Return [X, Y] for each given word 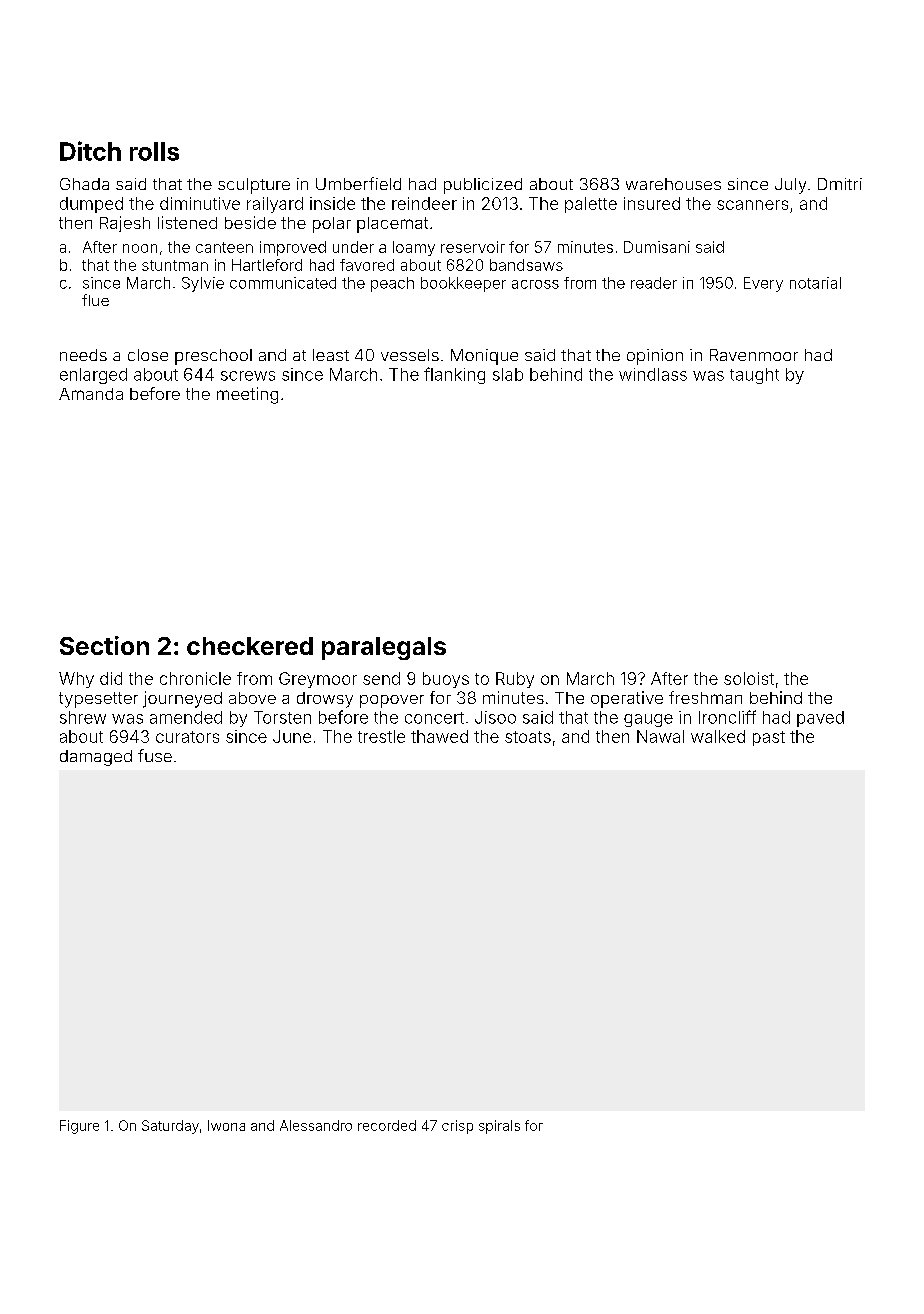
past [769, 738]
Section [104, 645]
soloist [749, 678]
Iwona [226, 1125]
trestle [381, 736]
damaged [96, 758]
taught [754, 376]
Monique [484, 357]
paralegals [384, 648]
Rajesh [125, 224]
